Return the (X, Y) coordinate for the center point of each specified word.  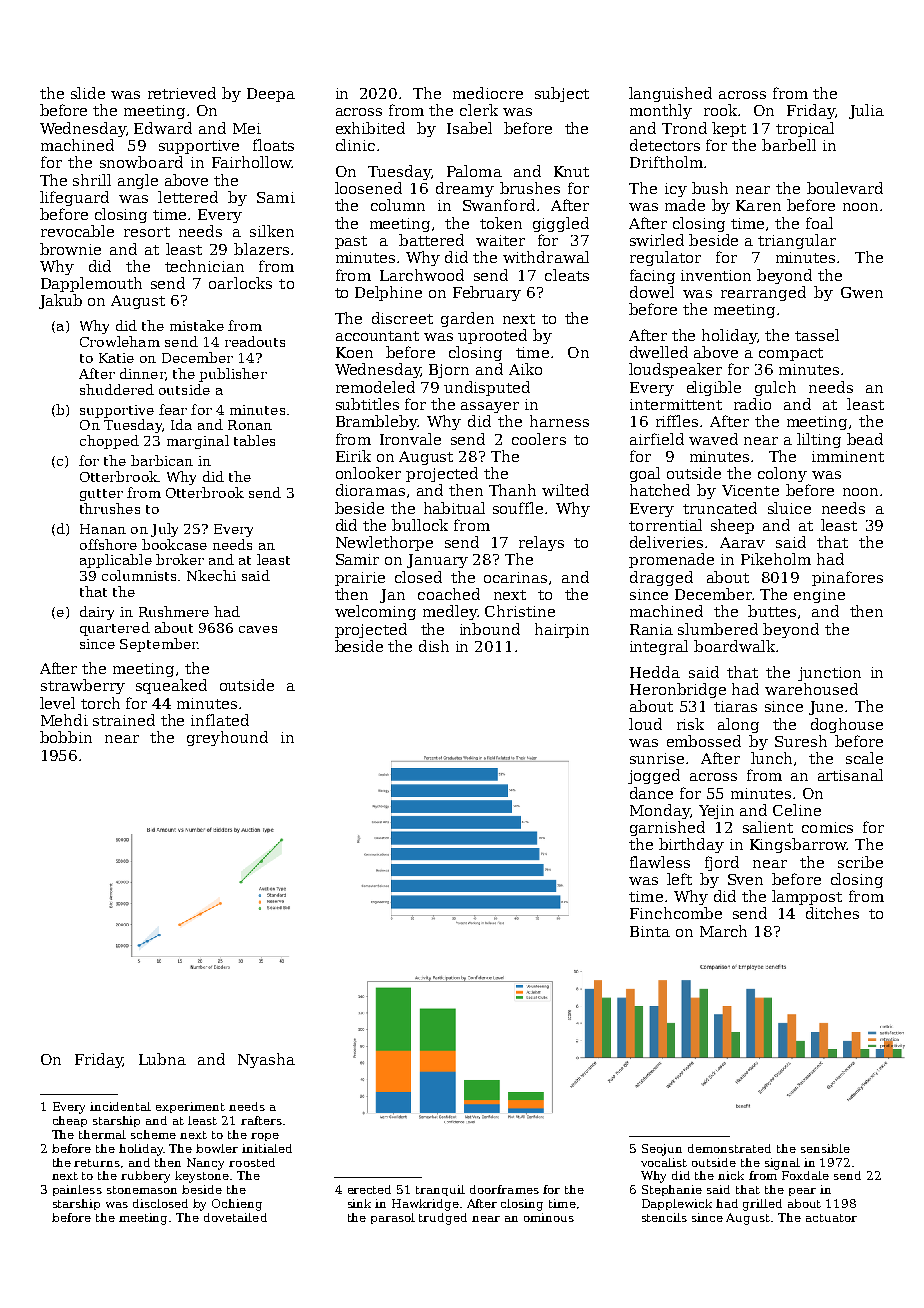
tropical (805, 129)
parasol (393, 1218)
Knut (571, 171)
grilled (762, 1205)
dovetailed (235, 1217)
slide (88, 93)
